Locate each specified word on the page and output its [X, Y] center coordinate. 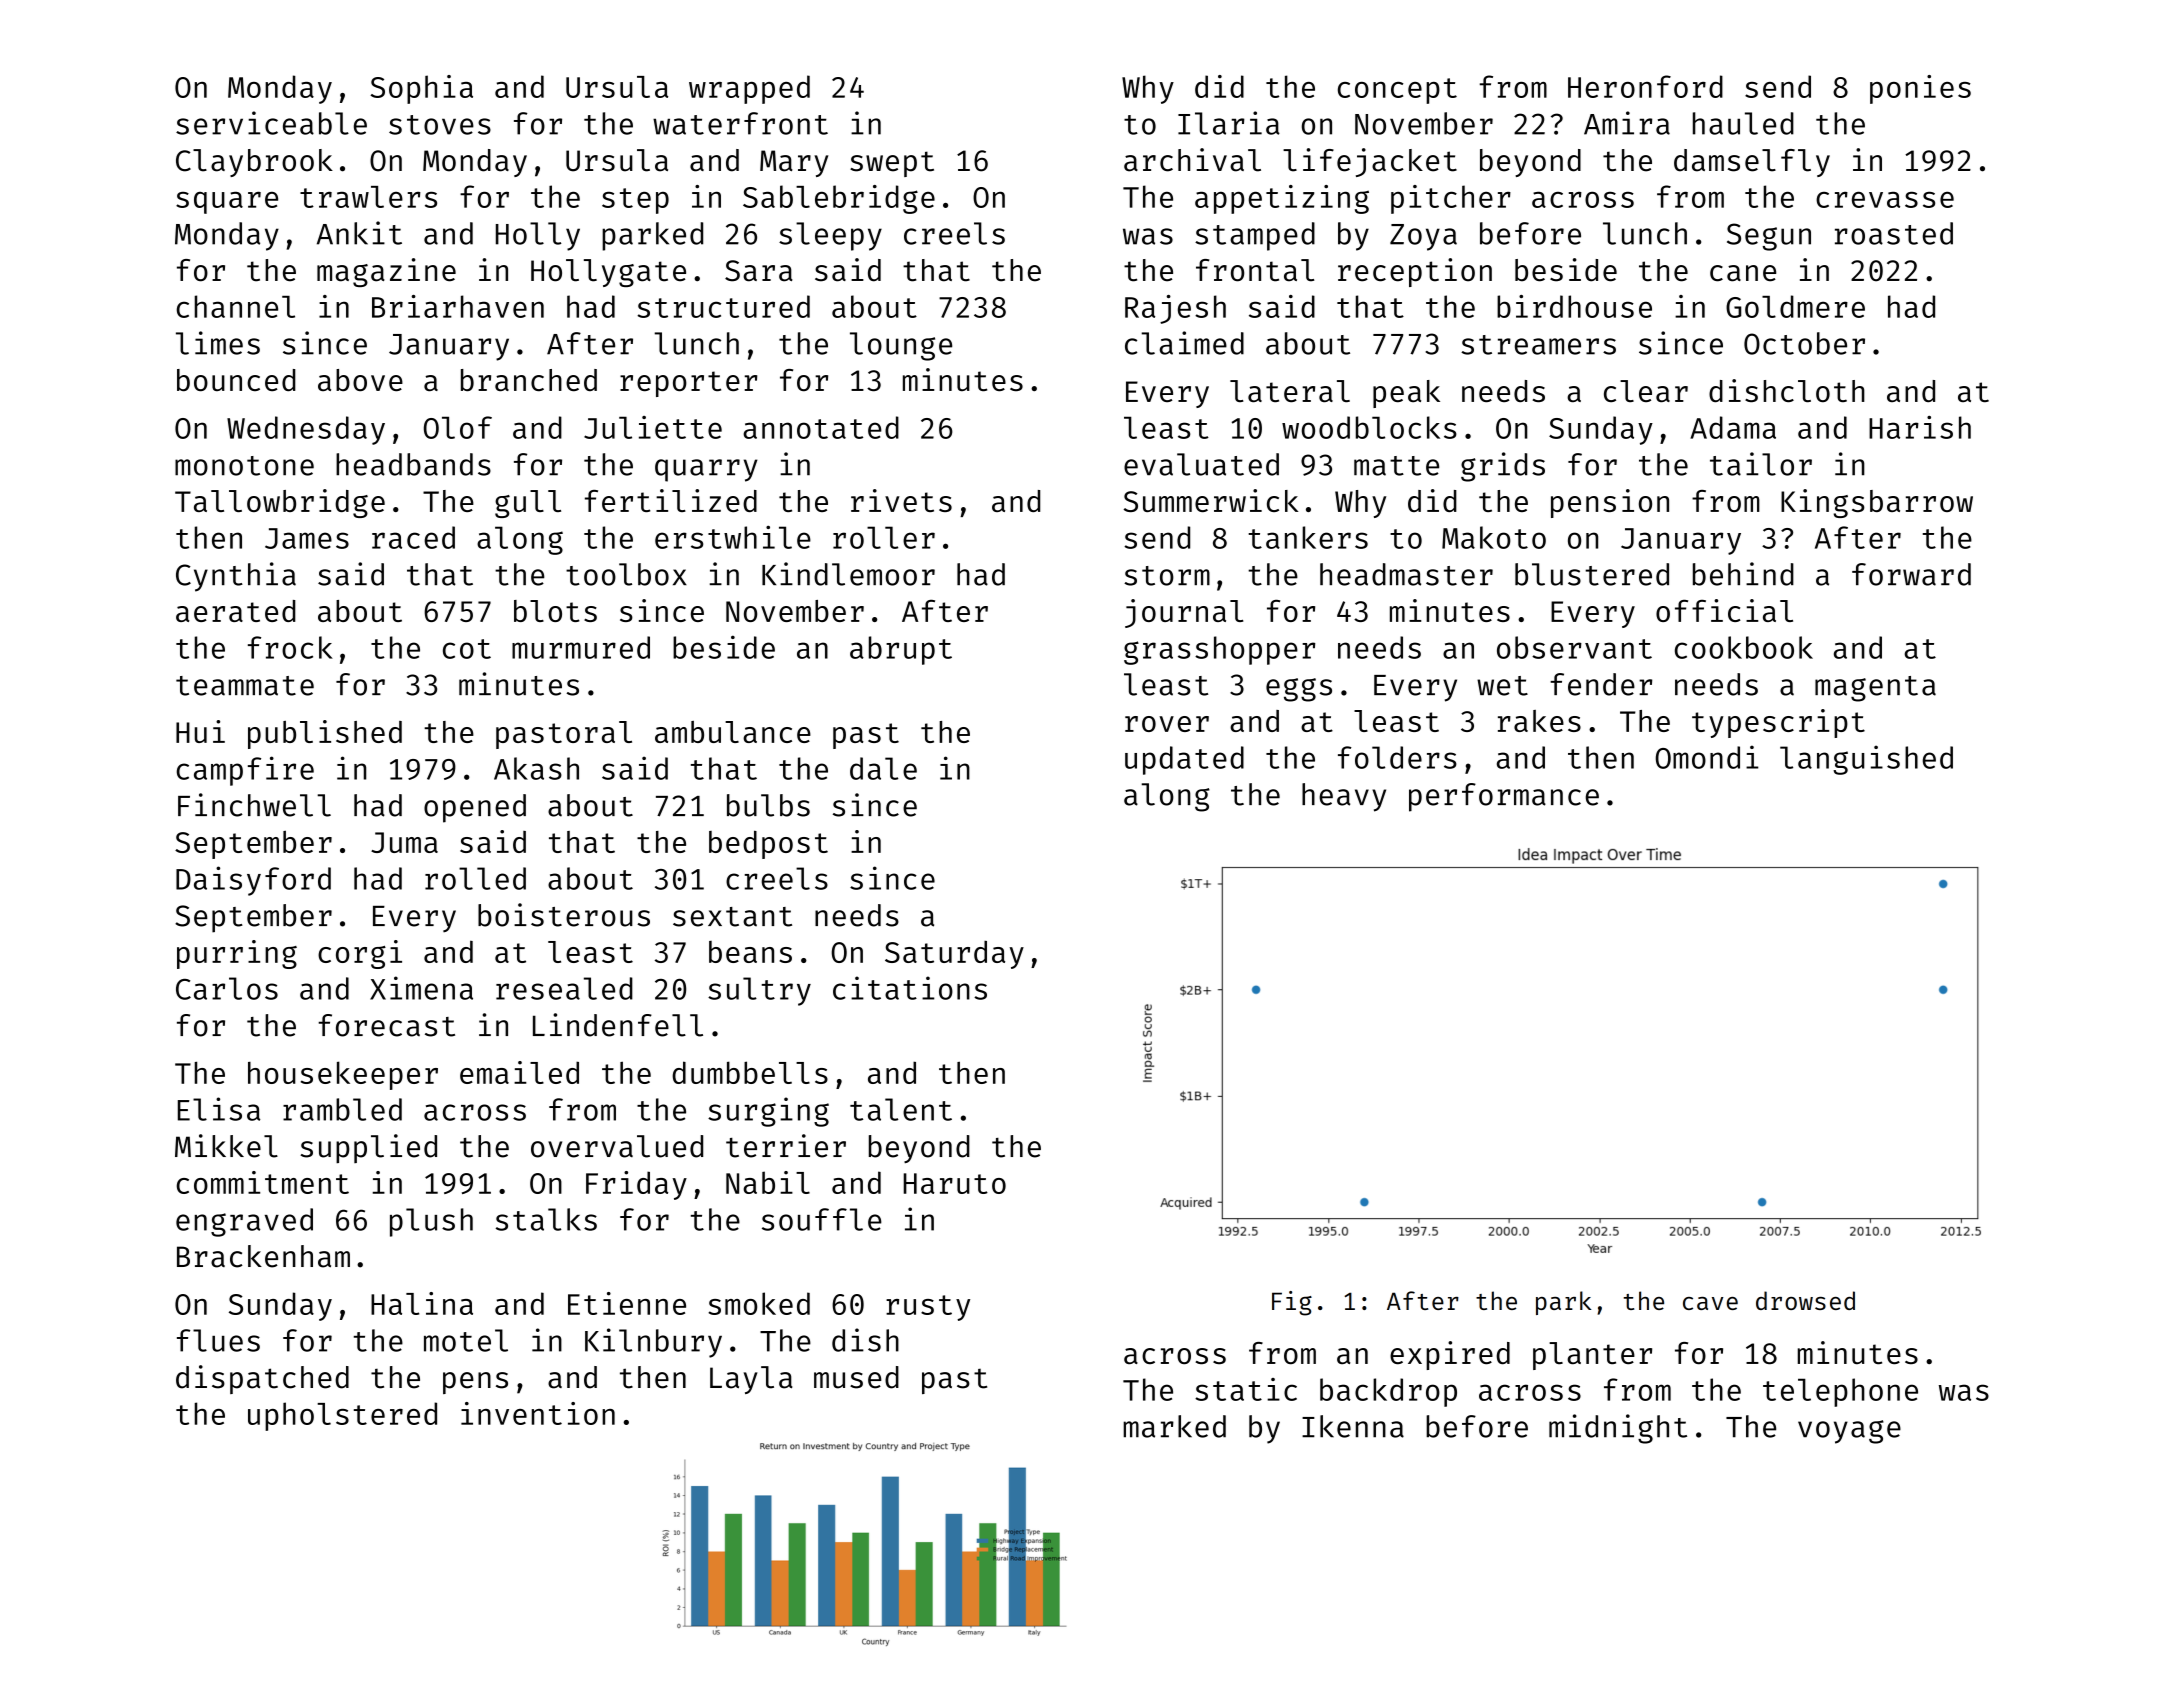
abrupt [901, 650]
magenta [1875, 689]
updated [1184, 760]
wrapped [749, 89]
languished [1866, 760]
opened [475, 808]
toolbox [626, 574]
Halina [422, 1303]
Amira [1627, 123]
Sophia [421, 89]
